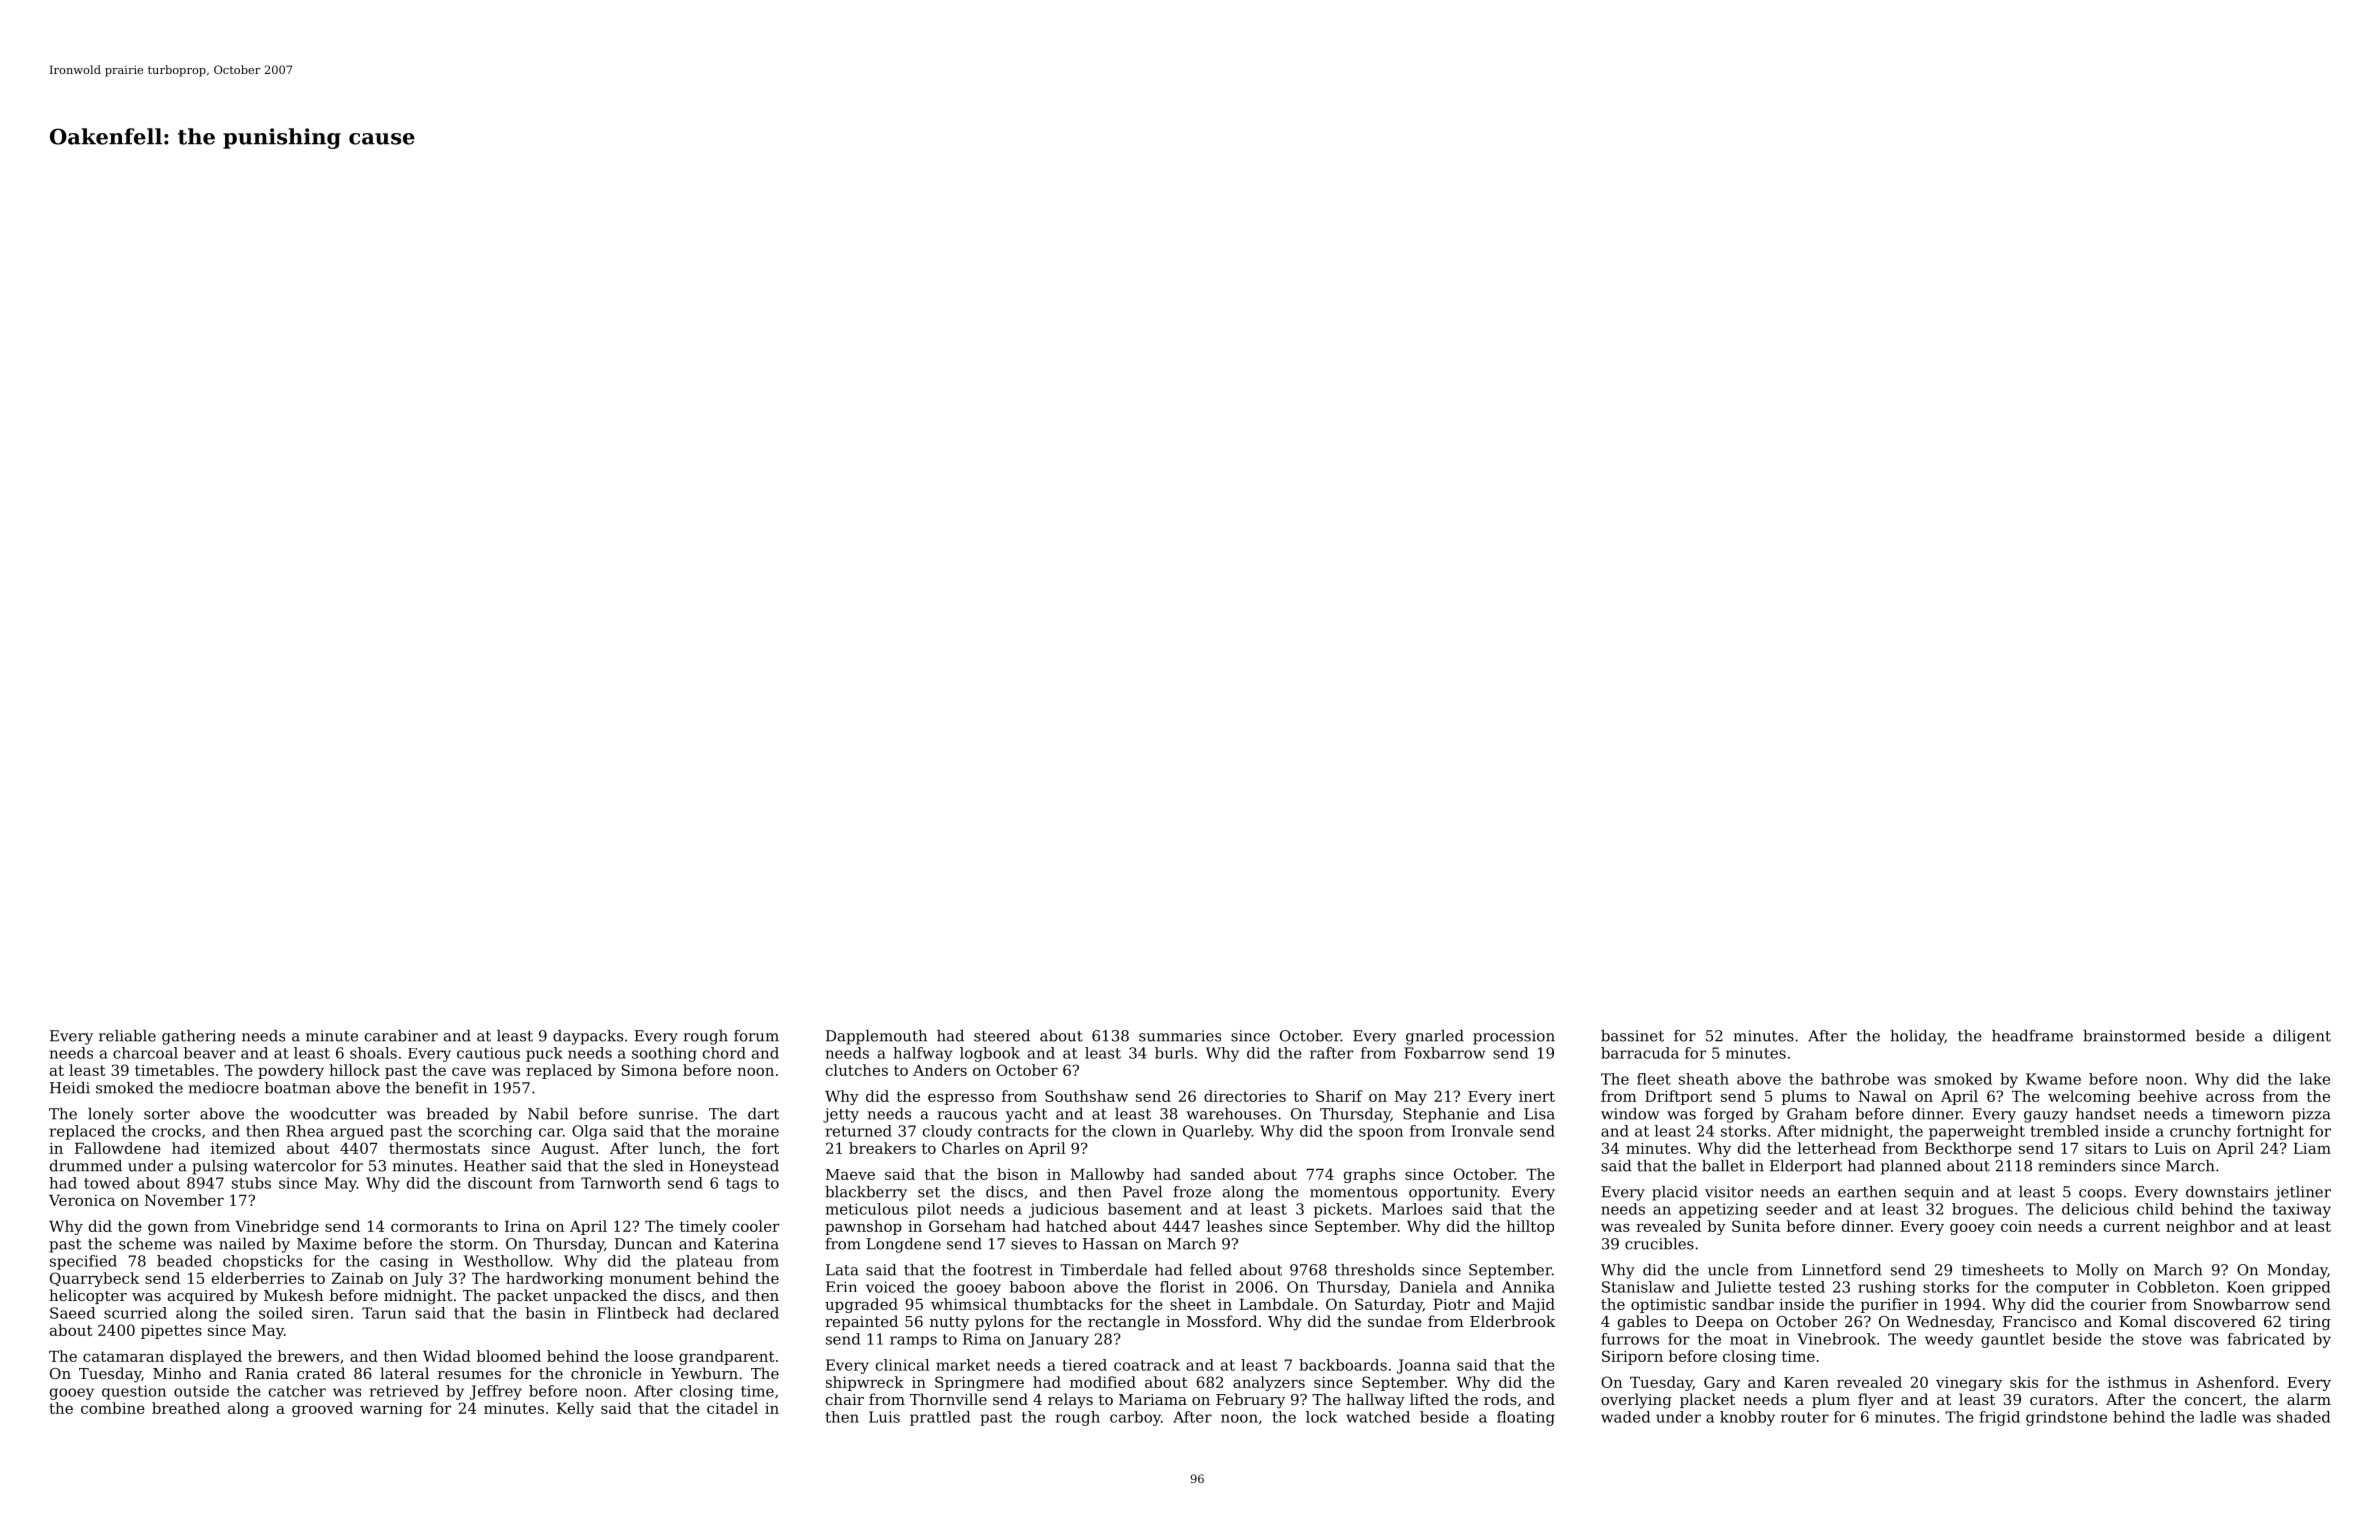 This image has width=2380, height=1540. I want to click on reliable, so click(127, 1036).
